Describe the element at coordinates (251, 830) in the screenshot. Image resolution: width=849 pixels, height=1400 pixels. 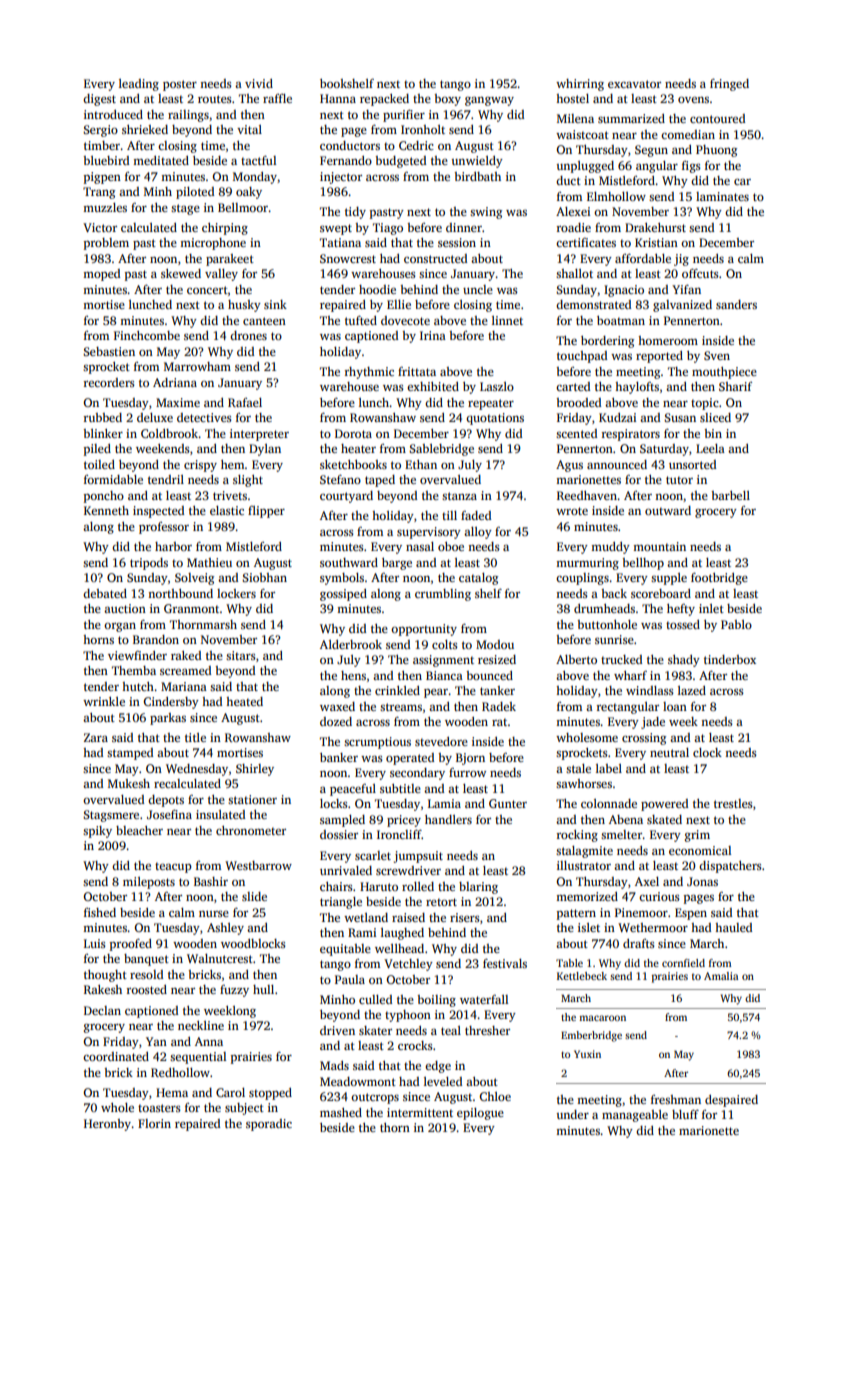
I see `chronometer` at that location.
